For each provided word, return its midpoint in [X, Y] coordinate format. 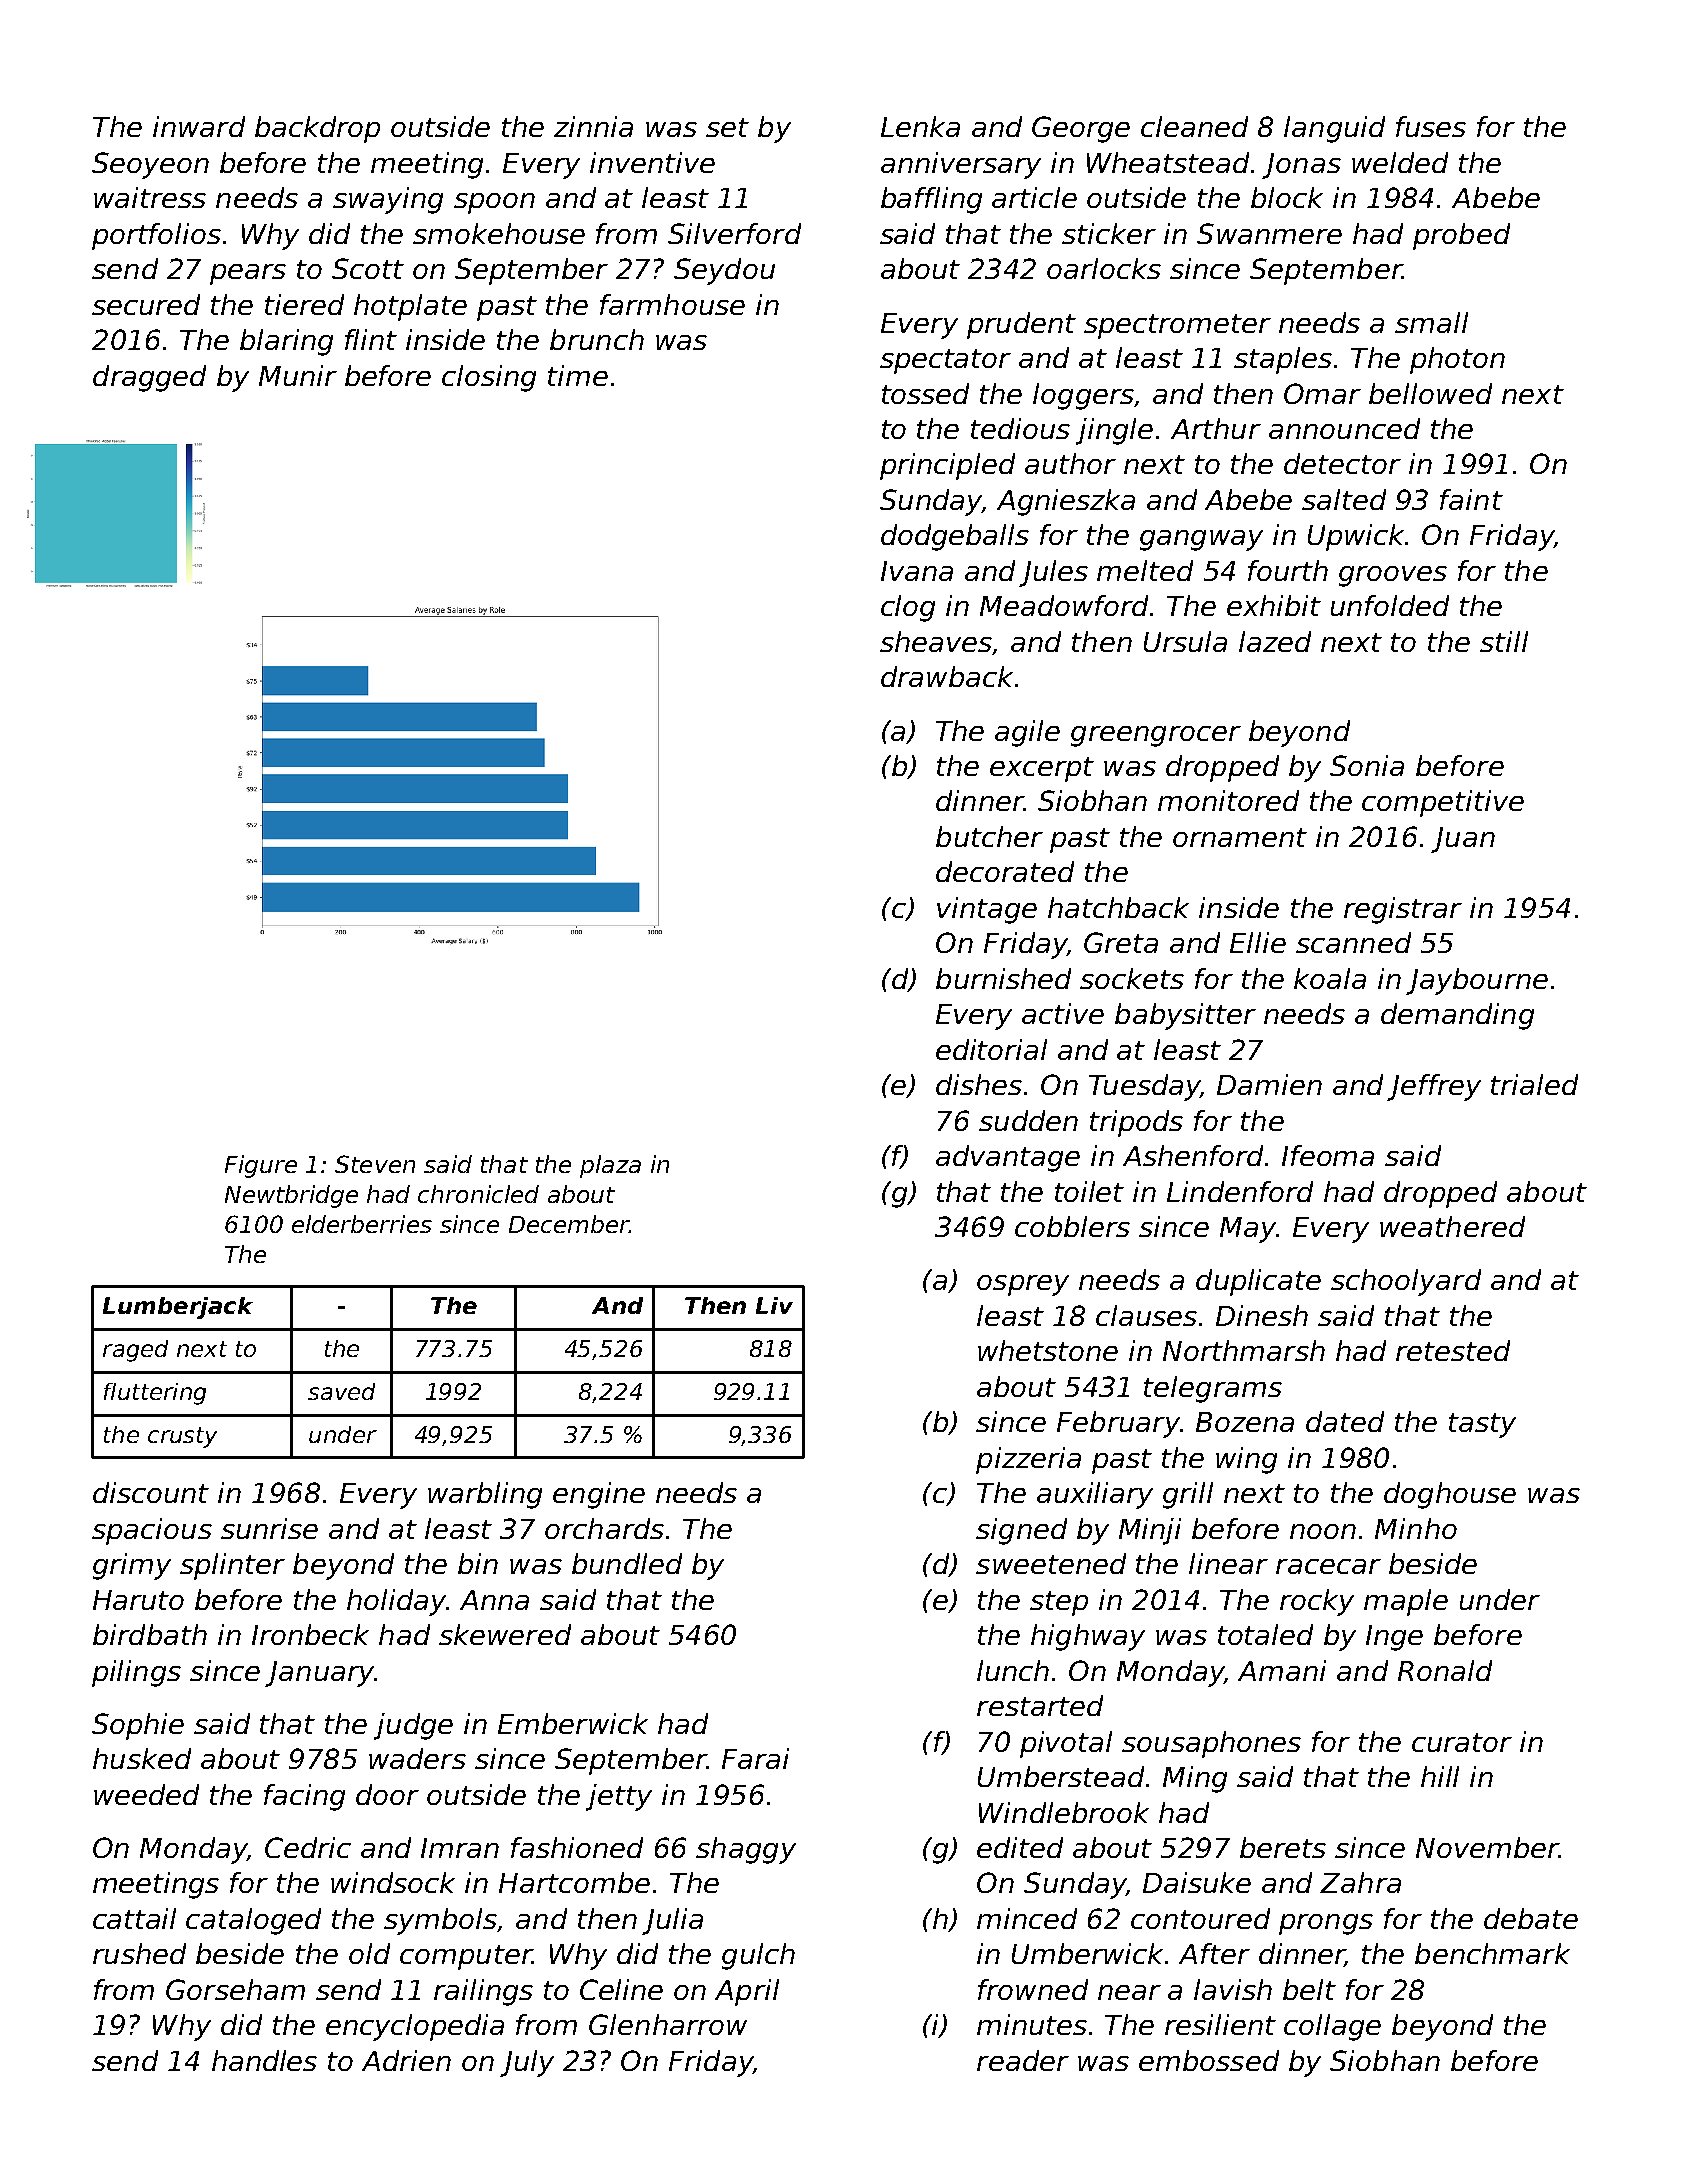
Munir [298, 375]
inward [199, 126]
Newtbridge [291, 1196]
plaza [610, 1166]
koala [1330, 978]
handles [264, 2060]
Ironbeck [310, 1634]
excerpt [1042, 769]
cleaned [1194, 126]
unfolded [1390, 605]
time [578, 375]
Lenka [920, 126]
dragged [149, 378]
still [1504, 641]
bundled [627, 1563]
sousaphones [1211, 1744]
